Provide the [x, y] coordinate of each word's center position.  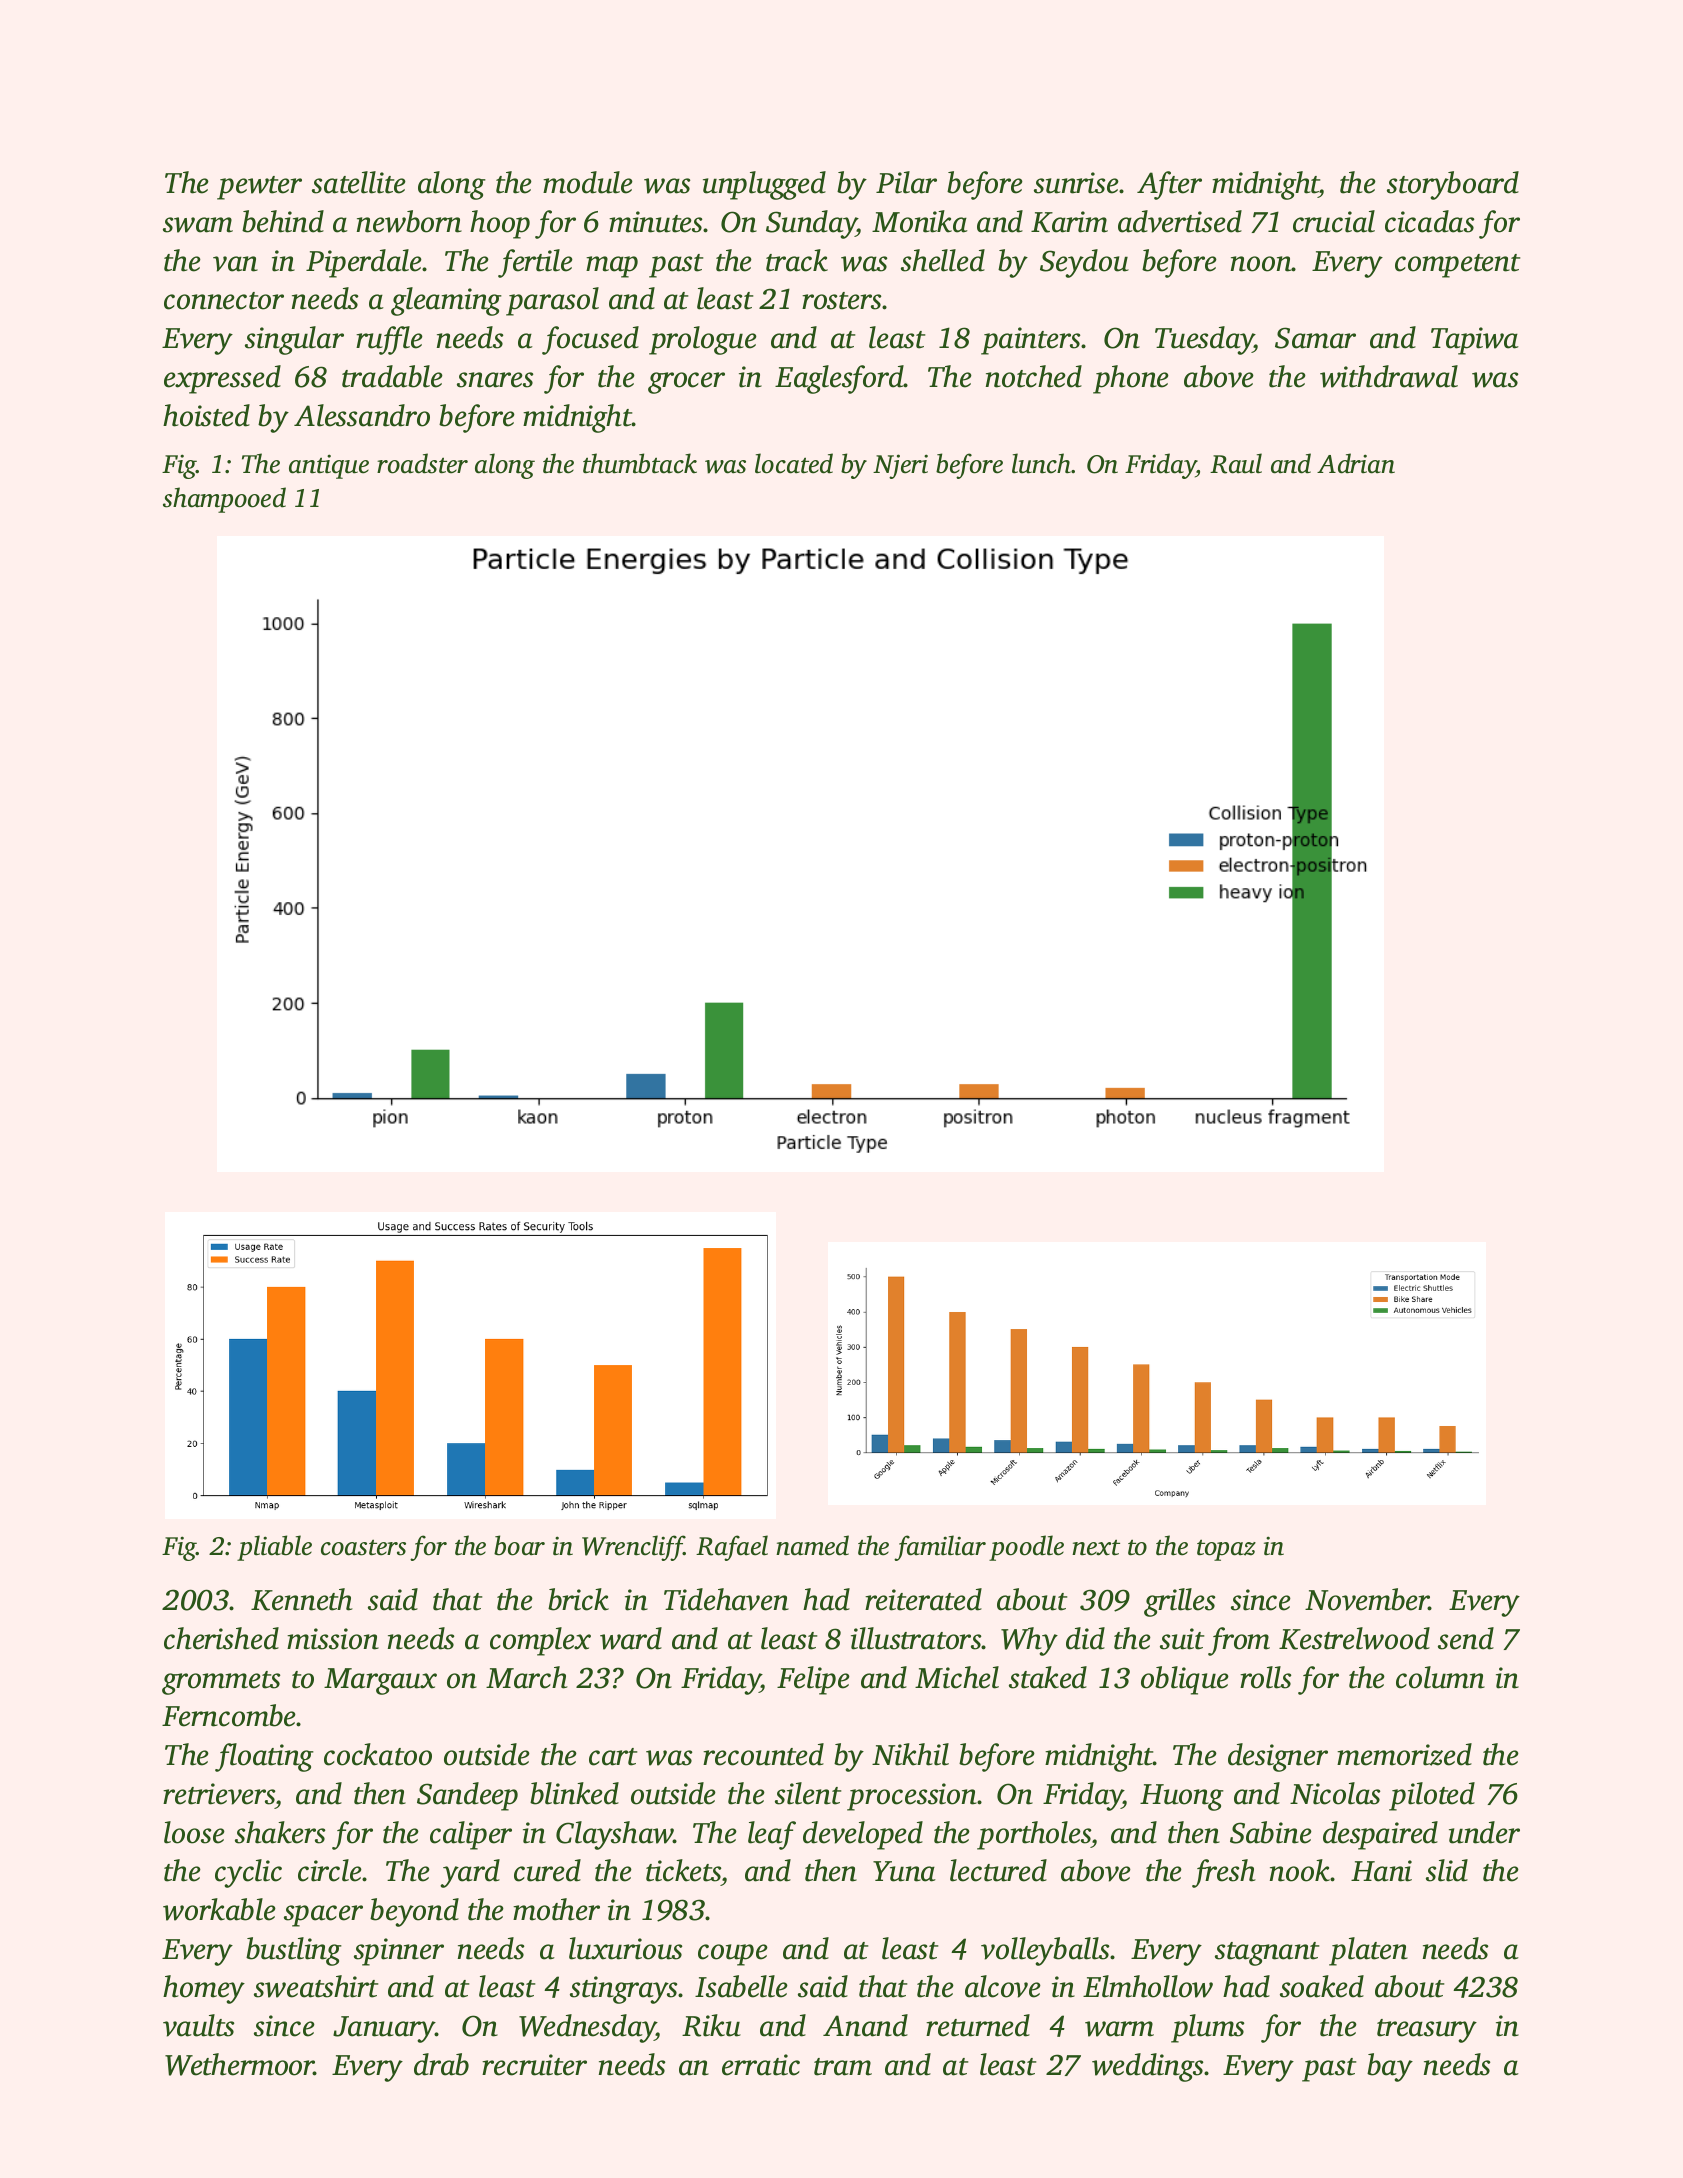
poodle [1026, 1548]
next [1096, 1547]
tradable [392, 376]
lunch [1042, 463]
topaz [1226, 1550]
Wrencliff [633, 1548]
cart [613, 1757]
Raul [1236, 463]
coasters [363, 1547]
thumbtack [640, 463]
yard [470, 1873]
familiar [940, 1548]
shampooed [224, 500]
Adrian [1356, 463]
